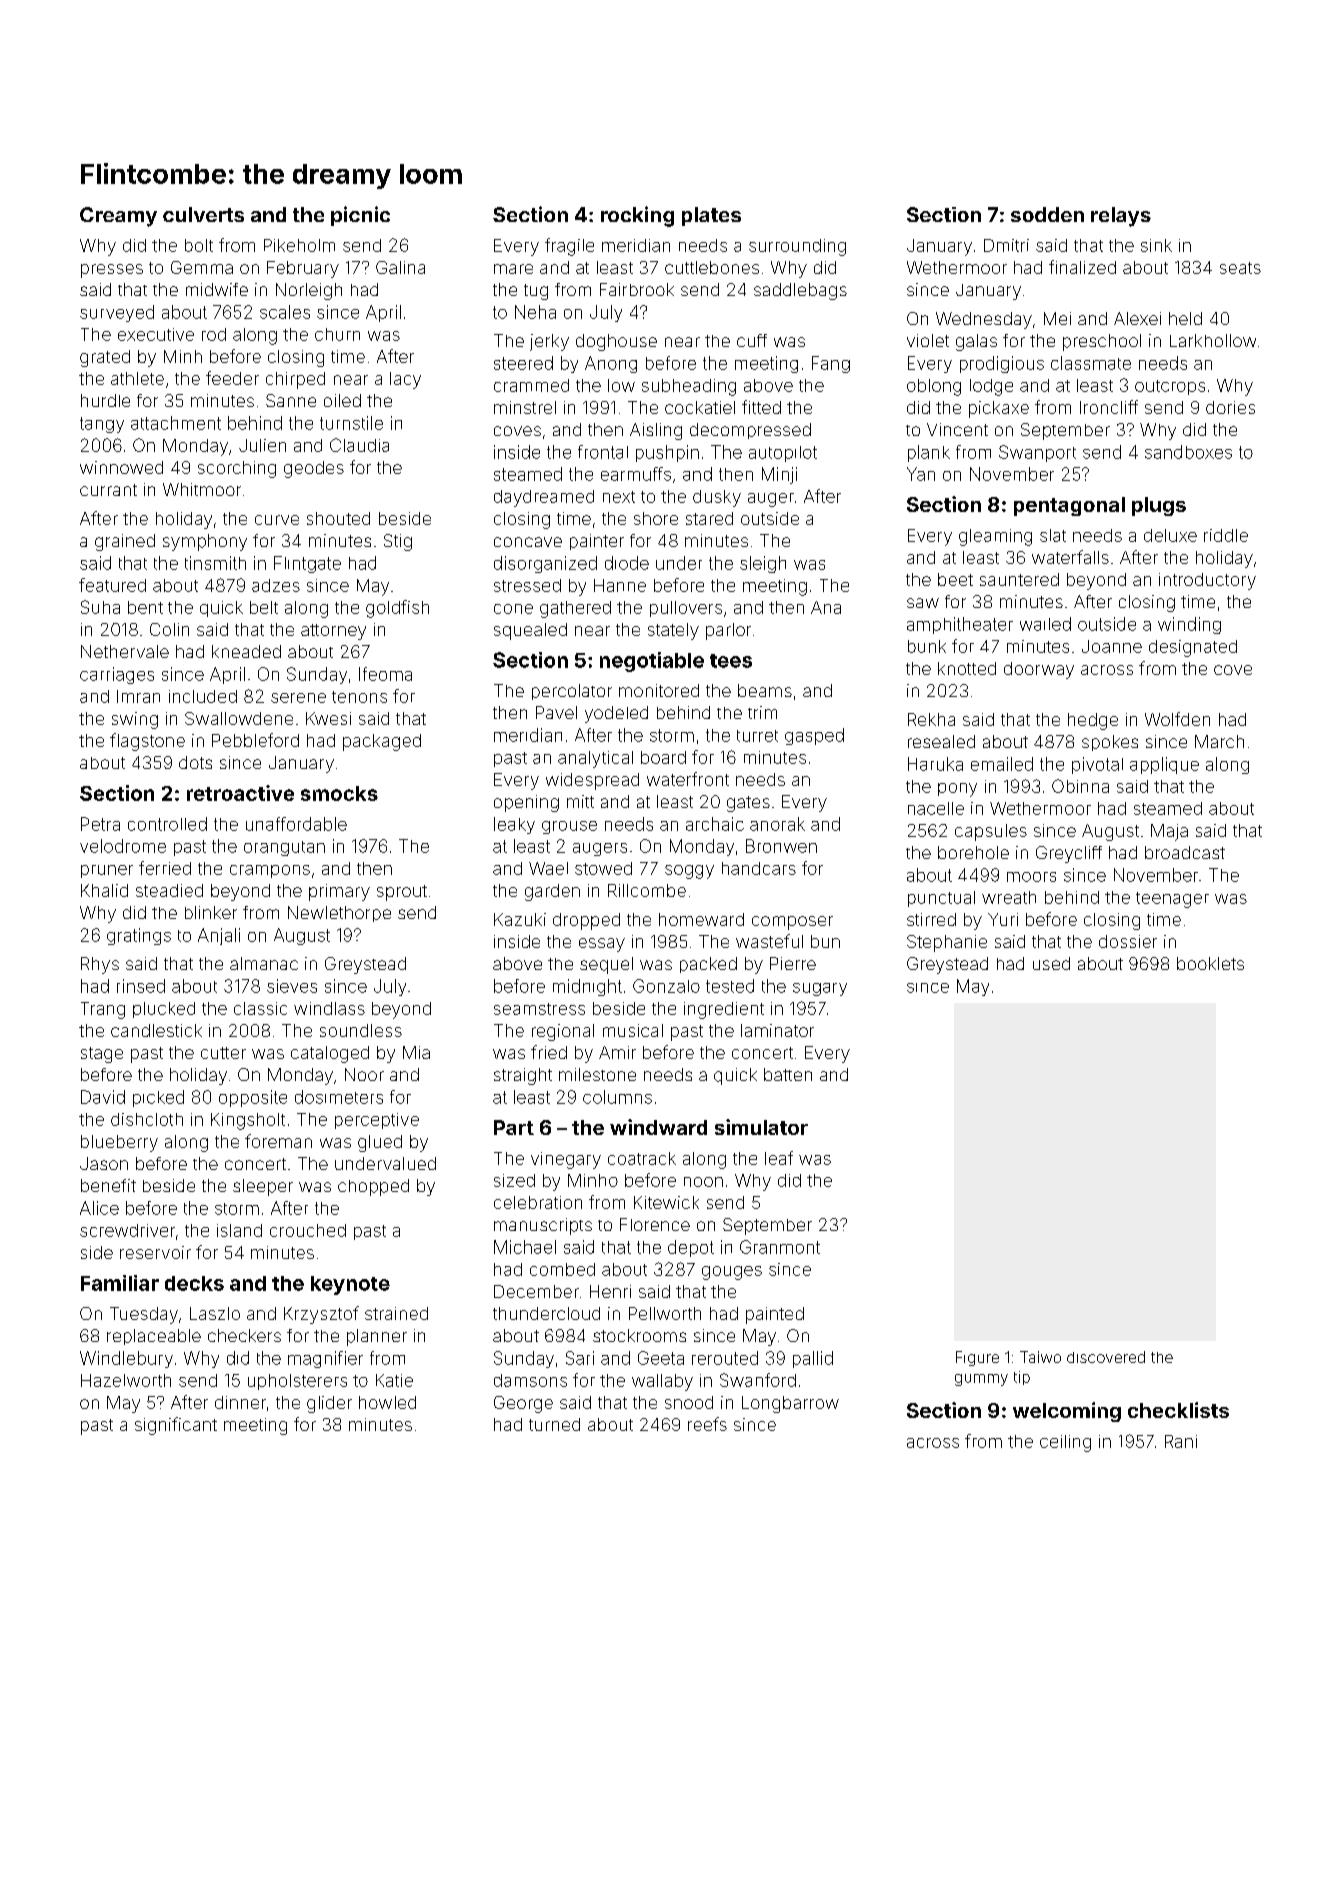  Describe the element at coordinates (147, 742) in the document. I see `flagstone` at that location.
